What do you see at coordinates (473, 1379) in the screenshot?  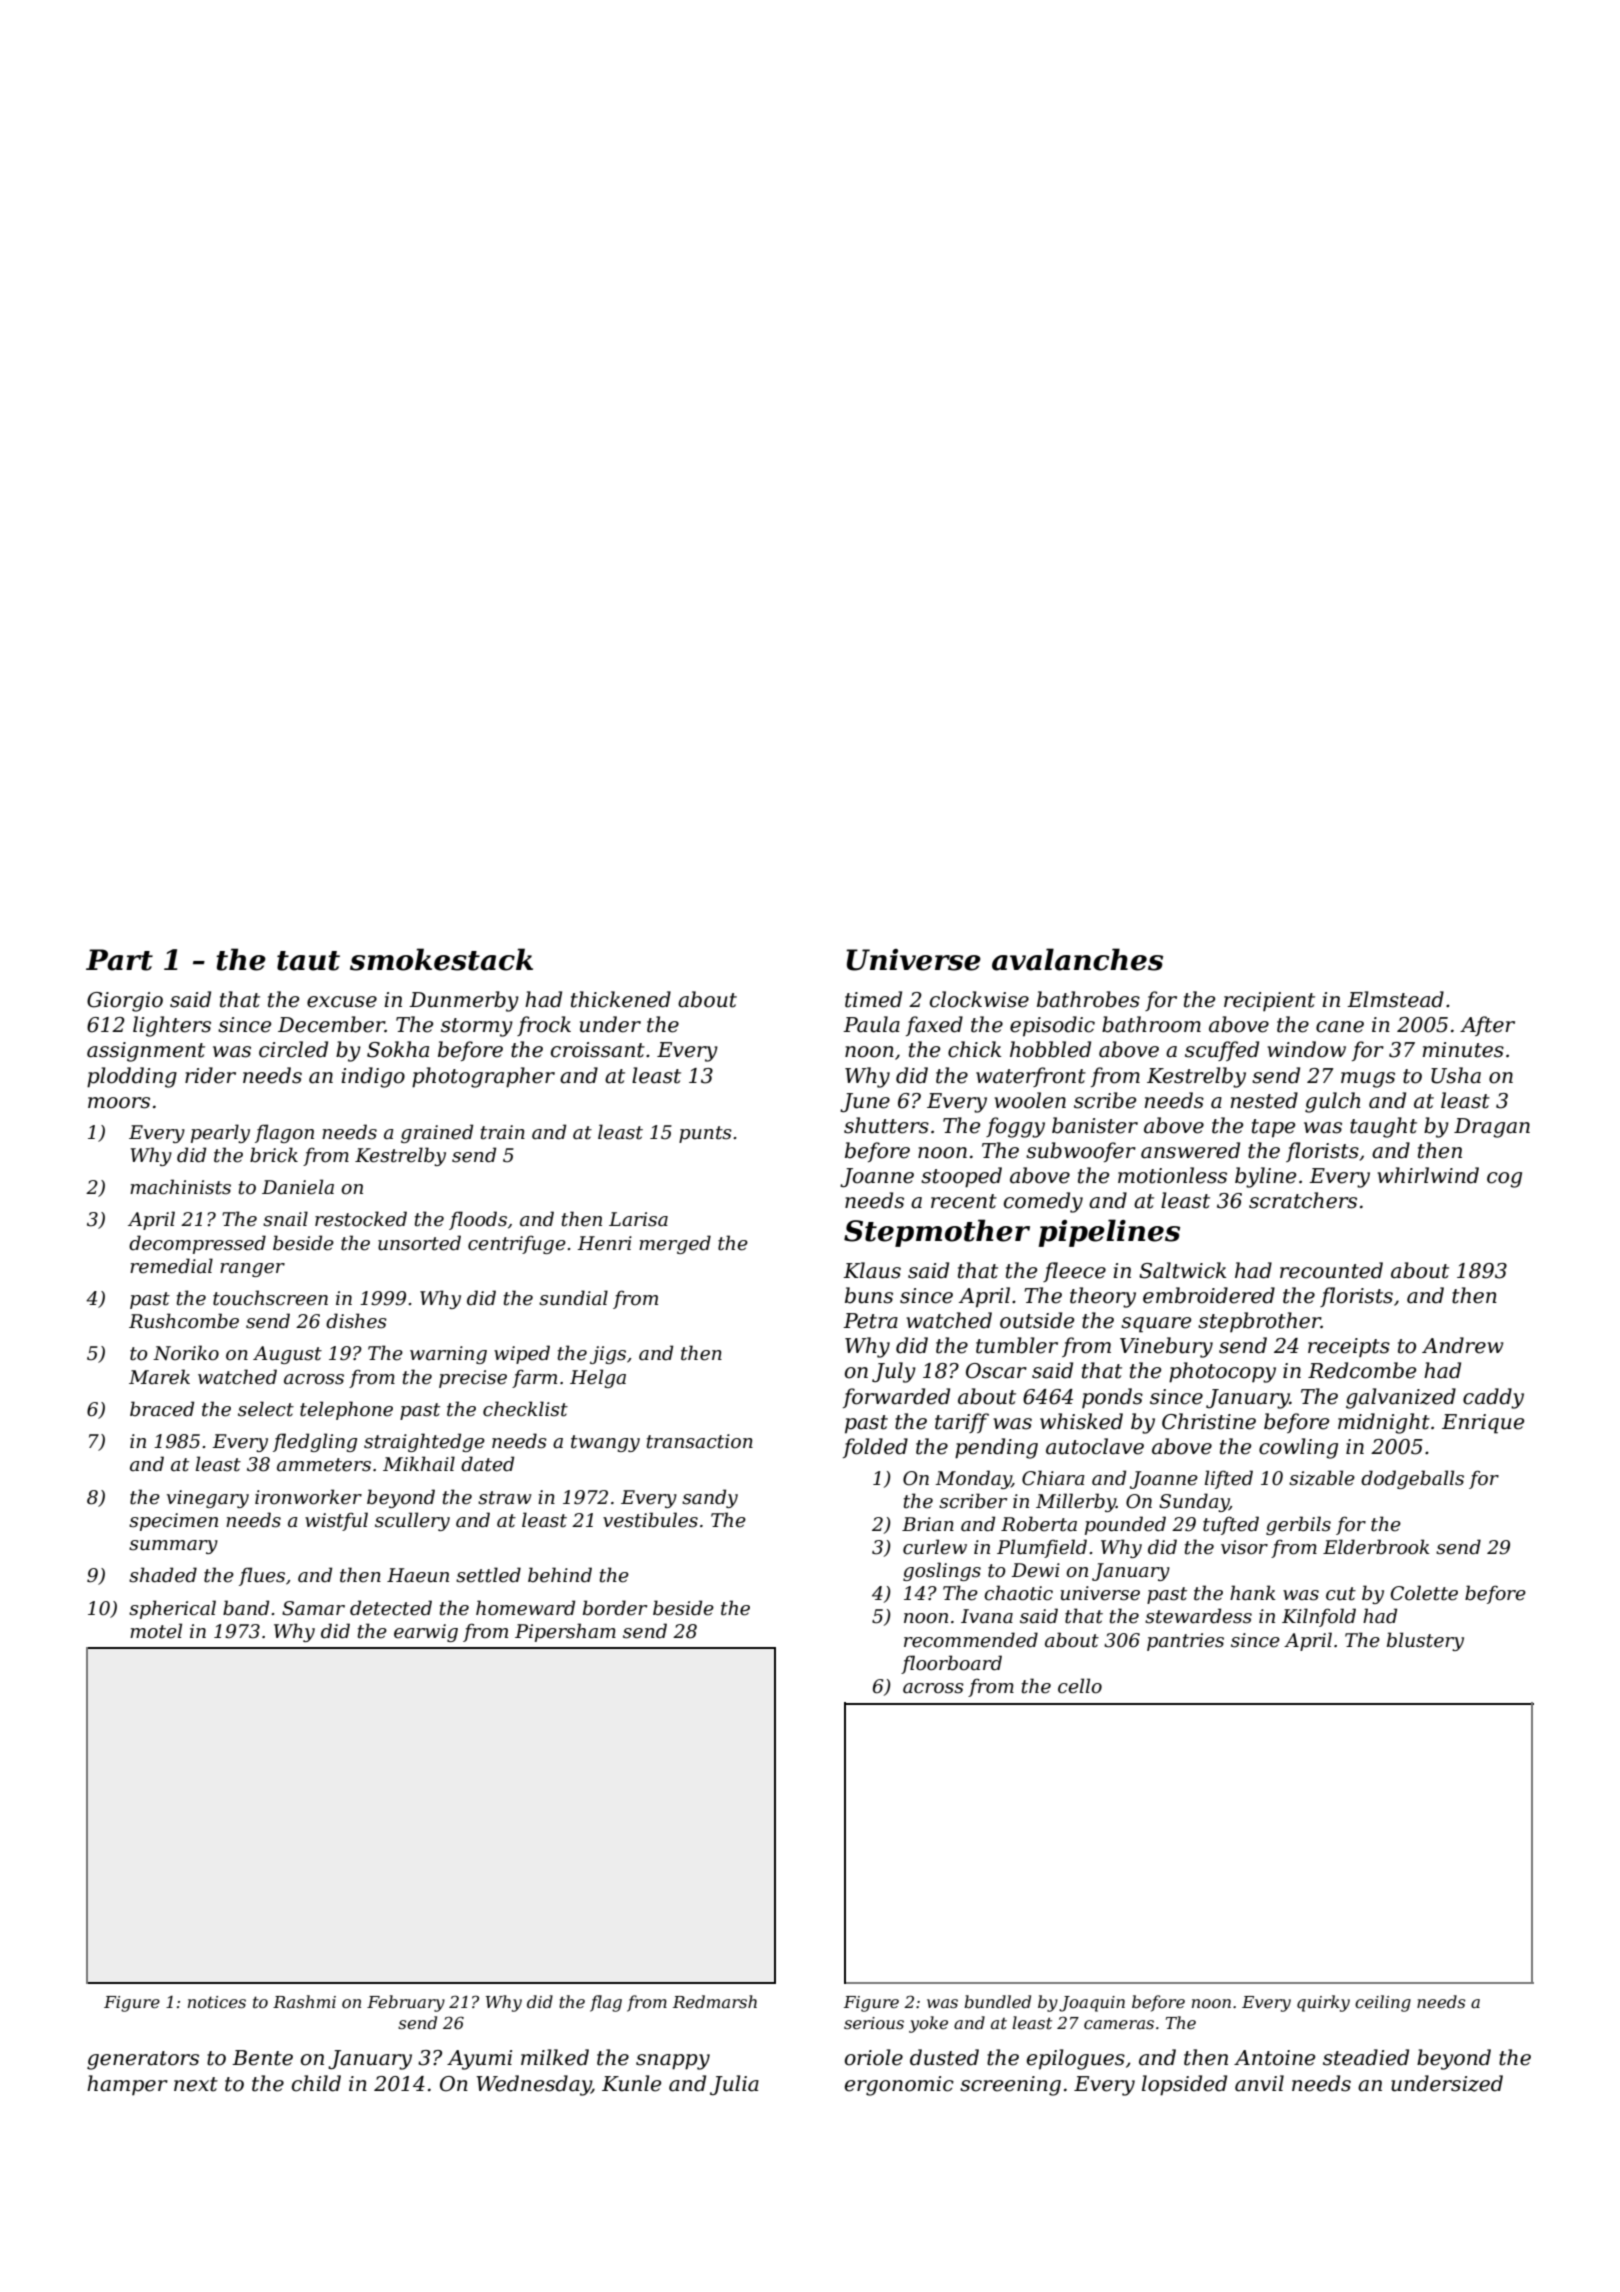 I see `precise` at bounding box center [473, 1379].
